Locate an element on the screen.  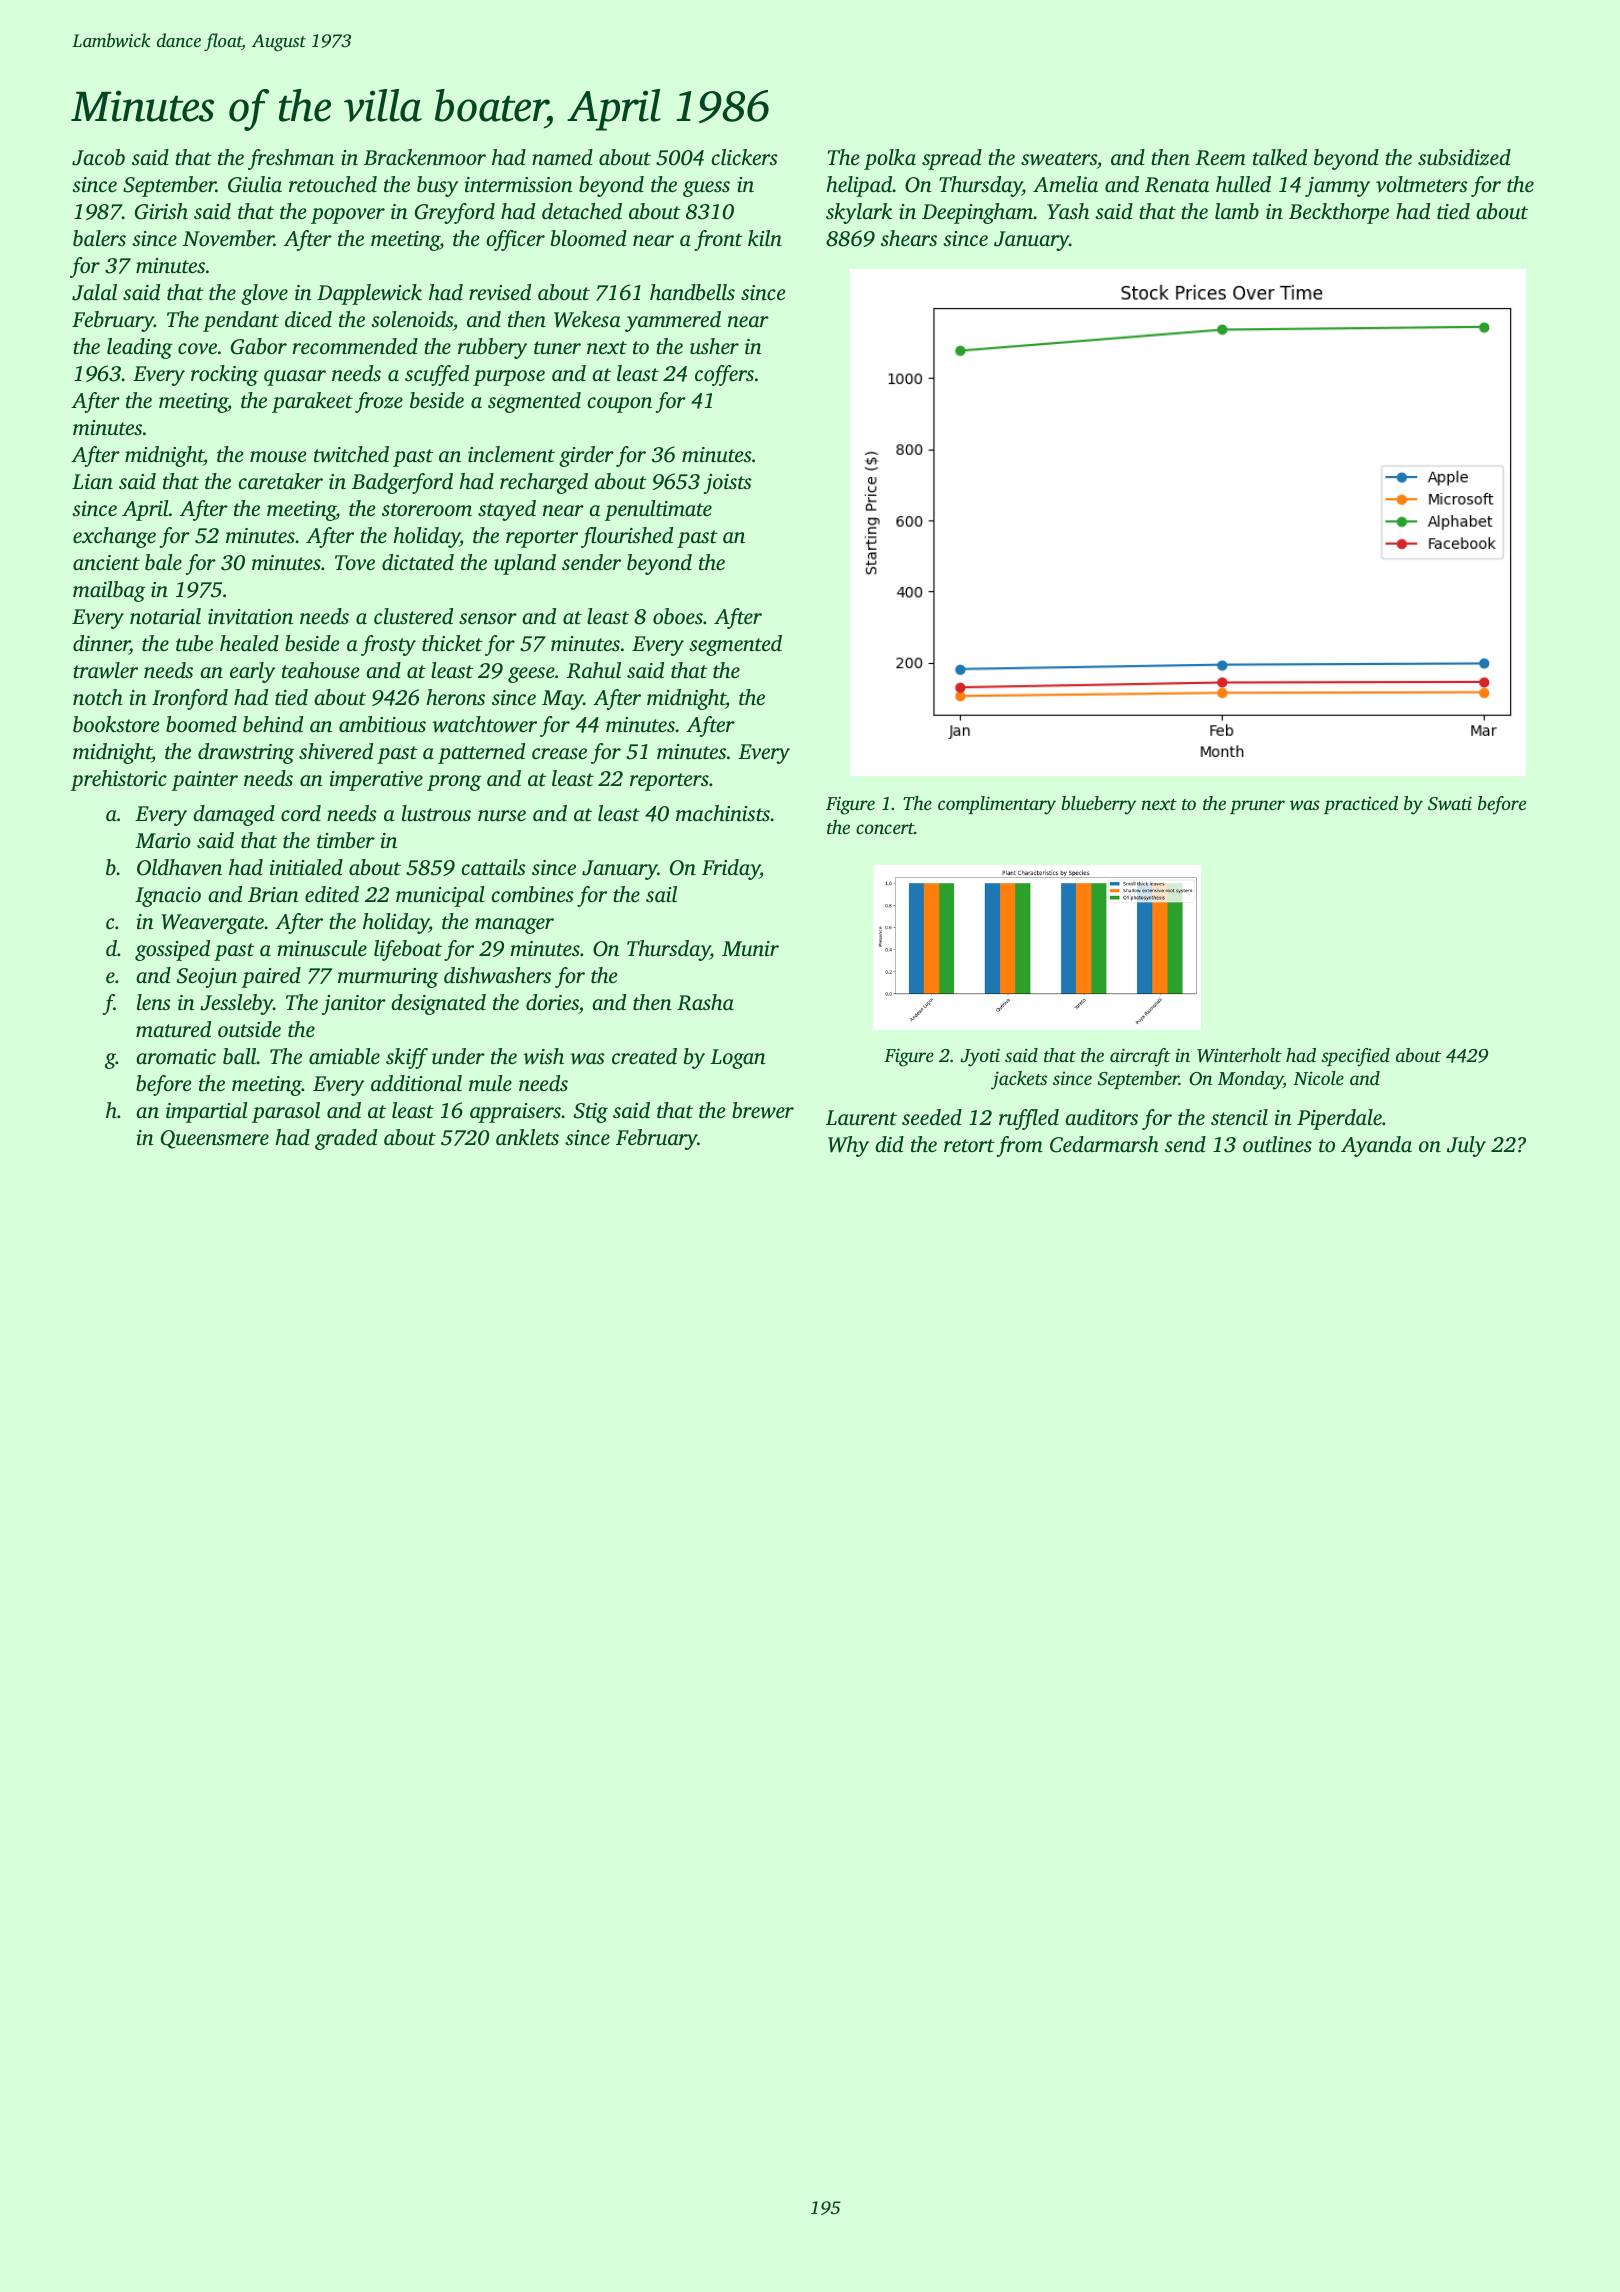
clickers is located at coordinates (744, 157).
